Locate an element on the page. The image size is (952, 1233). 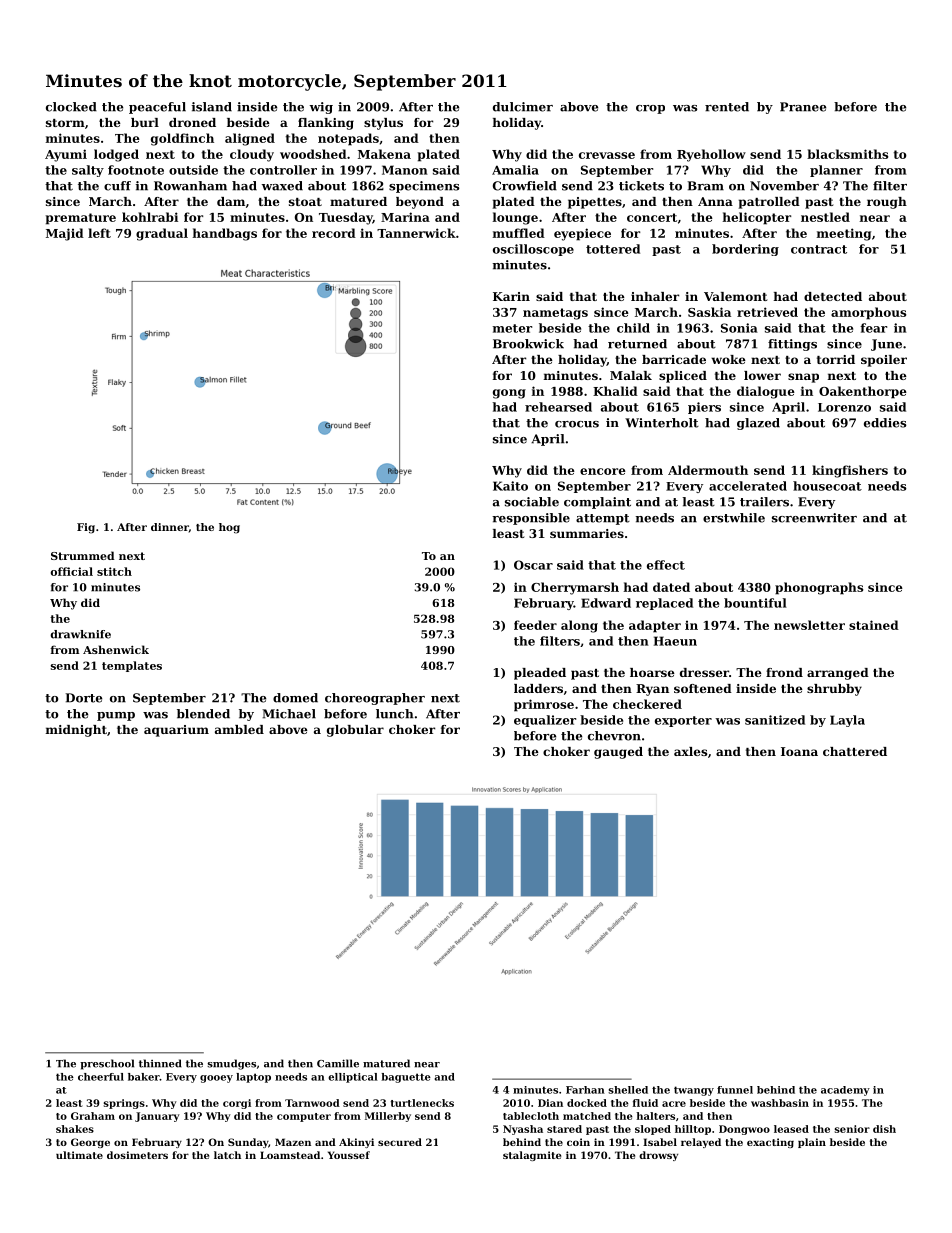
pleaded is located at coordinates (540, 674).
